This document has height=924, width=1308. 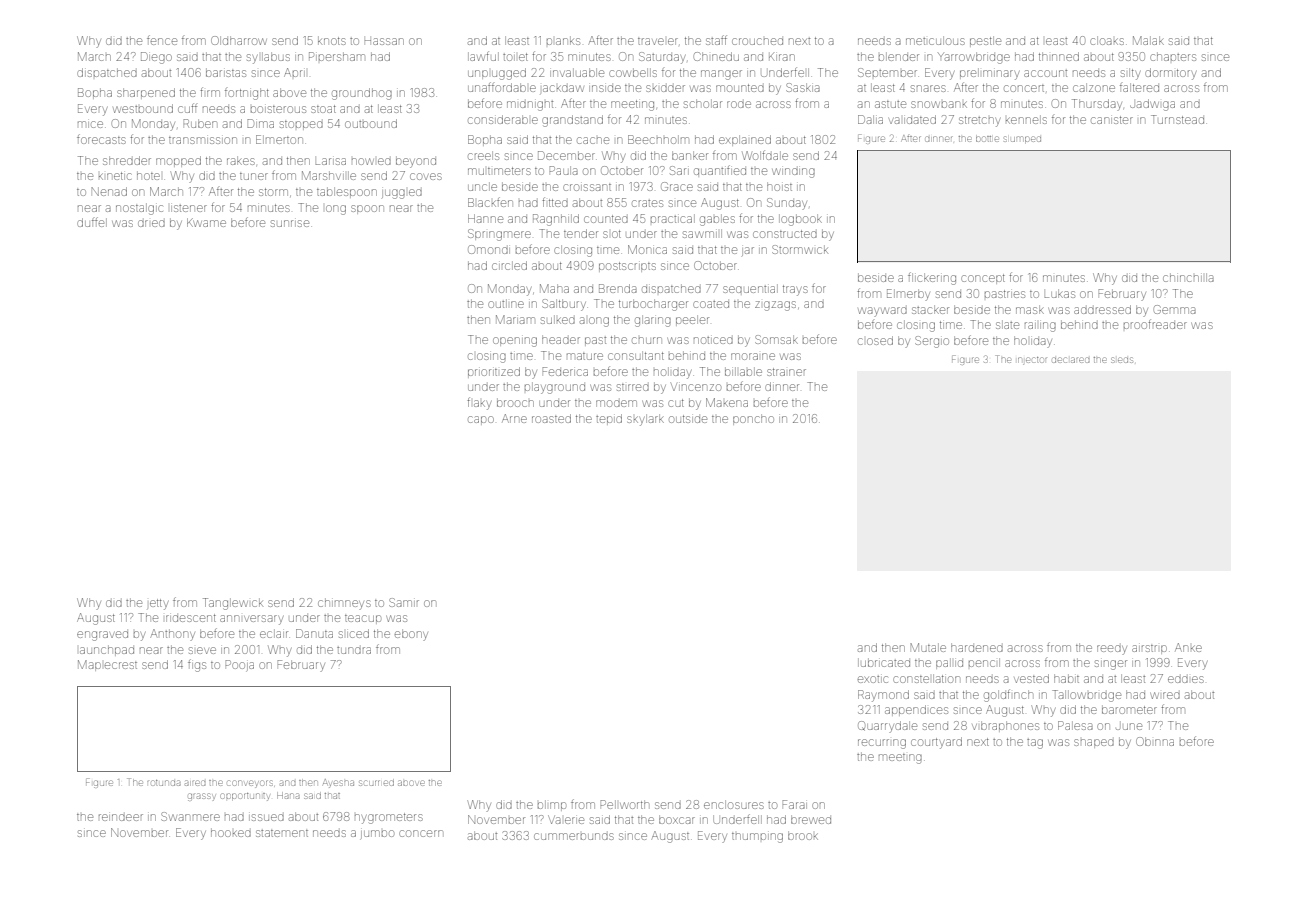 I want to click on capo, so click(x=481, y=420).
